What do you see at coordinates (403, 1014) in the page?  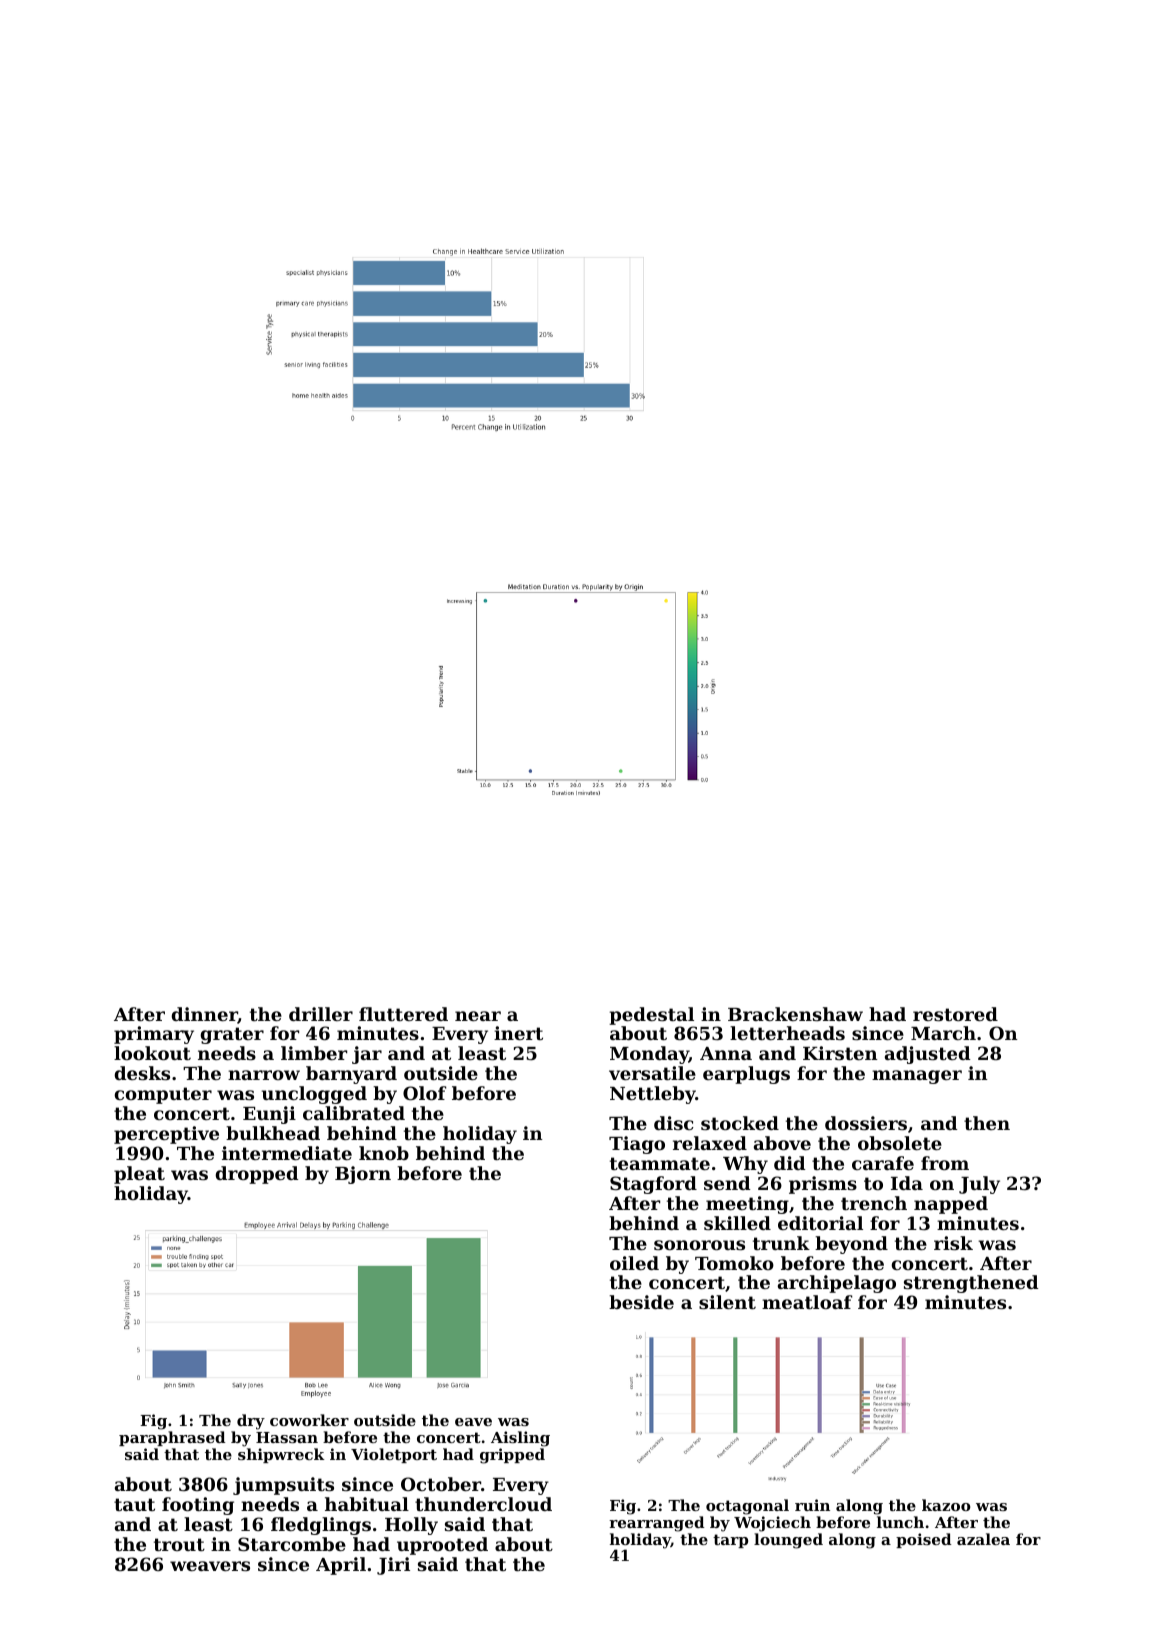 I see `fluttered` at bounding box center [403, 1014].
